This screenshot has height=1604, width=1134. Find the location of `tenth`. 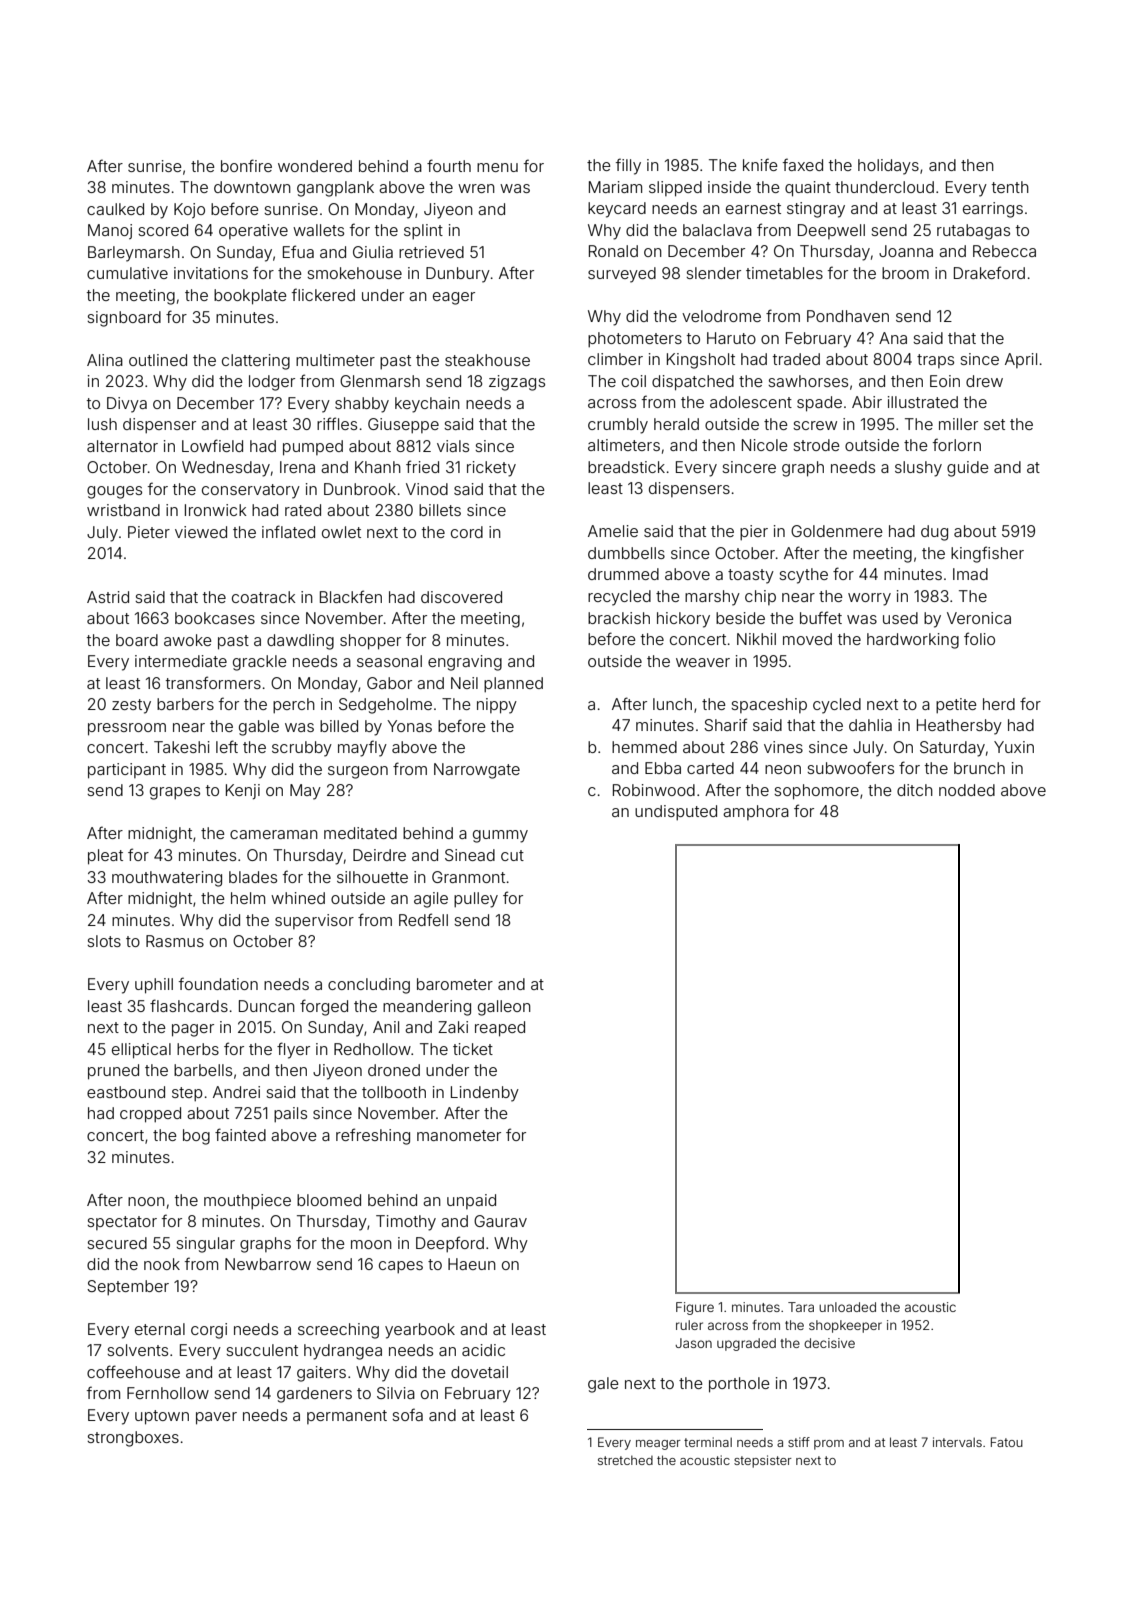

tenth is located at coordinates (1010, 187).
